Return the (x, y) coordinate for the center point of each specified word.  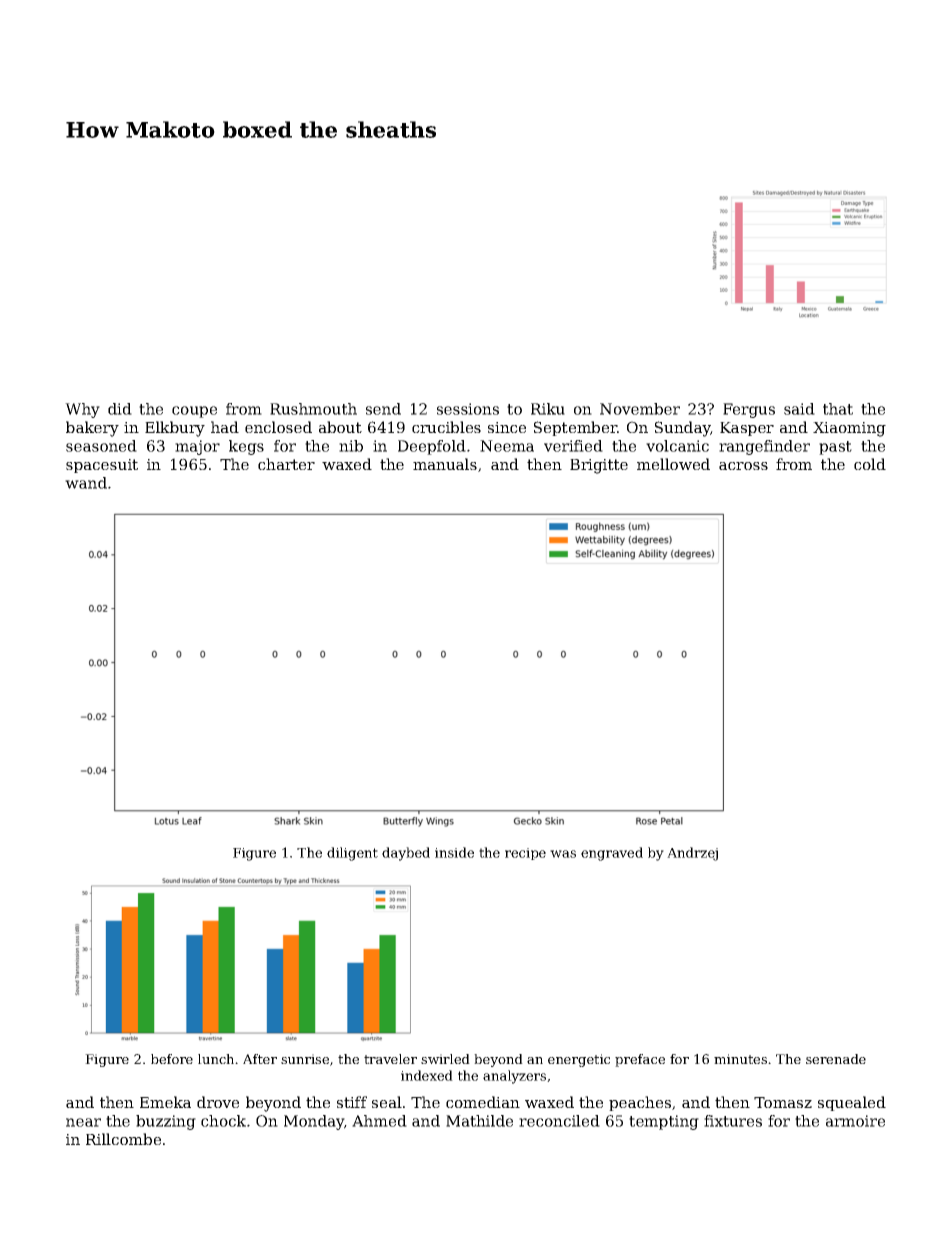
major (197, 447)
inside (454, 852)
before (172, 1059)
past (835, 448)
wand (86, 483)
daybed (406, 854)
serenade (836, 1059)
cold (870, 464)
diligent (352, 854)
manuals (445, 464)
